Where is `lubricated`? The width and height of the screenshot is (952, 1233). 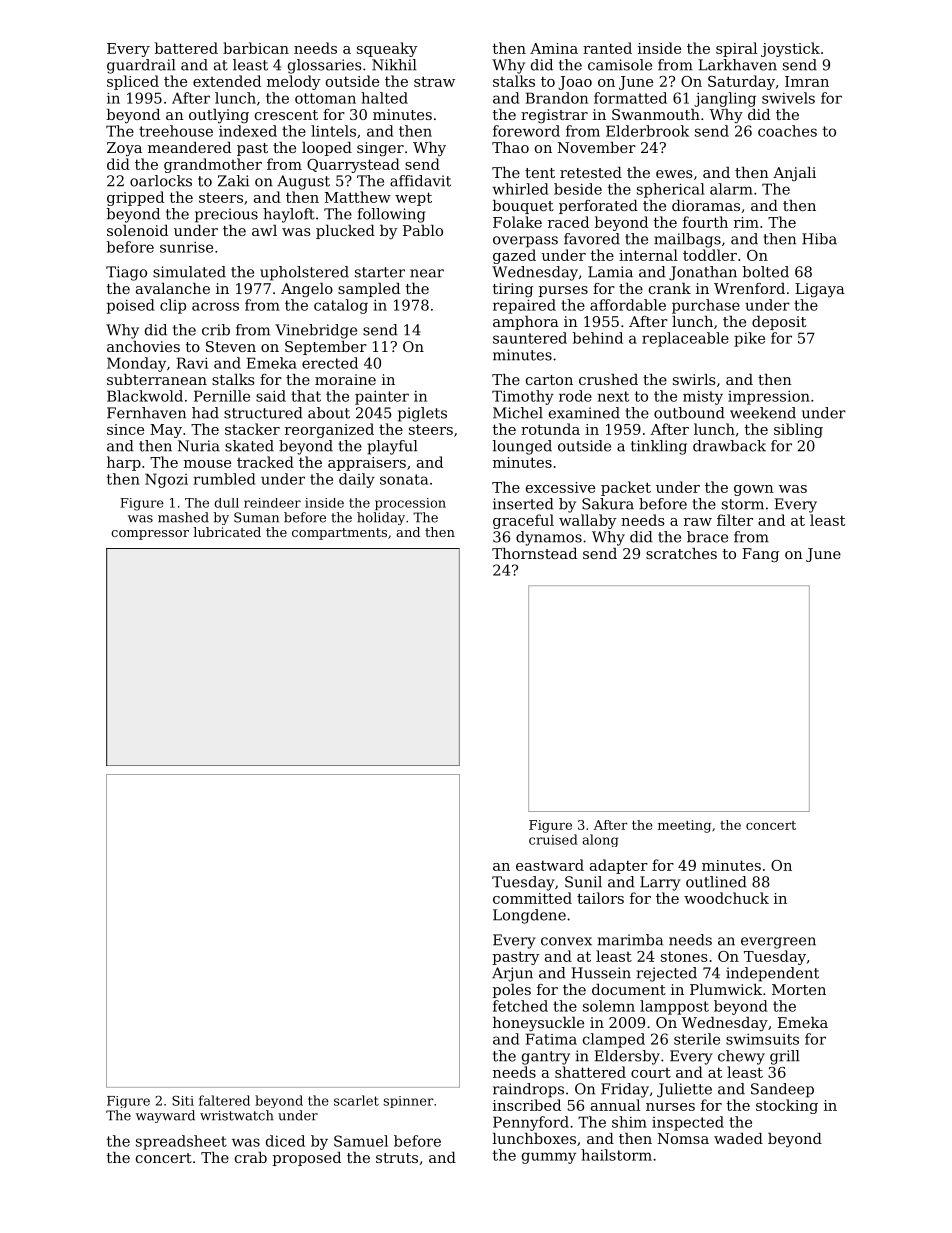
lubricated is located at coordinates (227, 532).
